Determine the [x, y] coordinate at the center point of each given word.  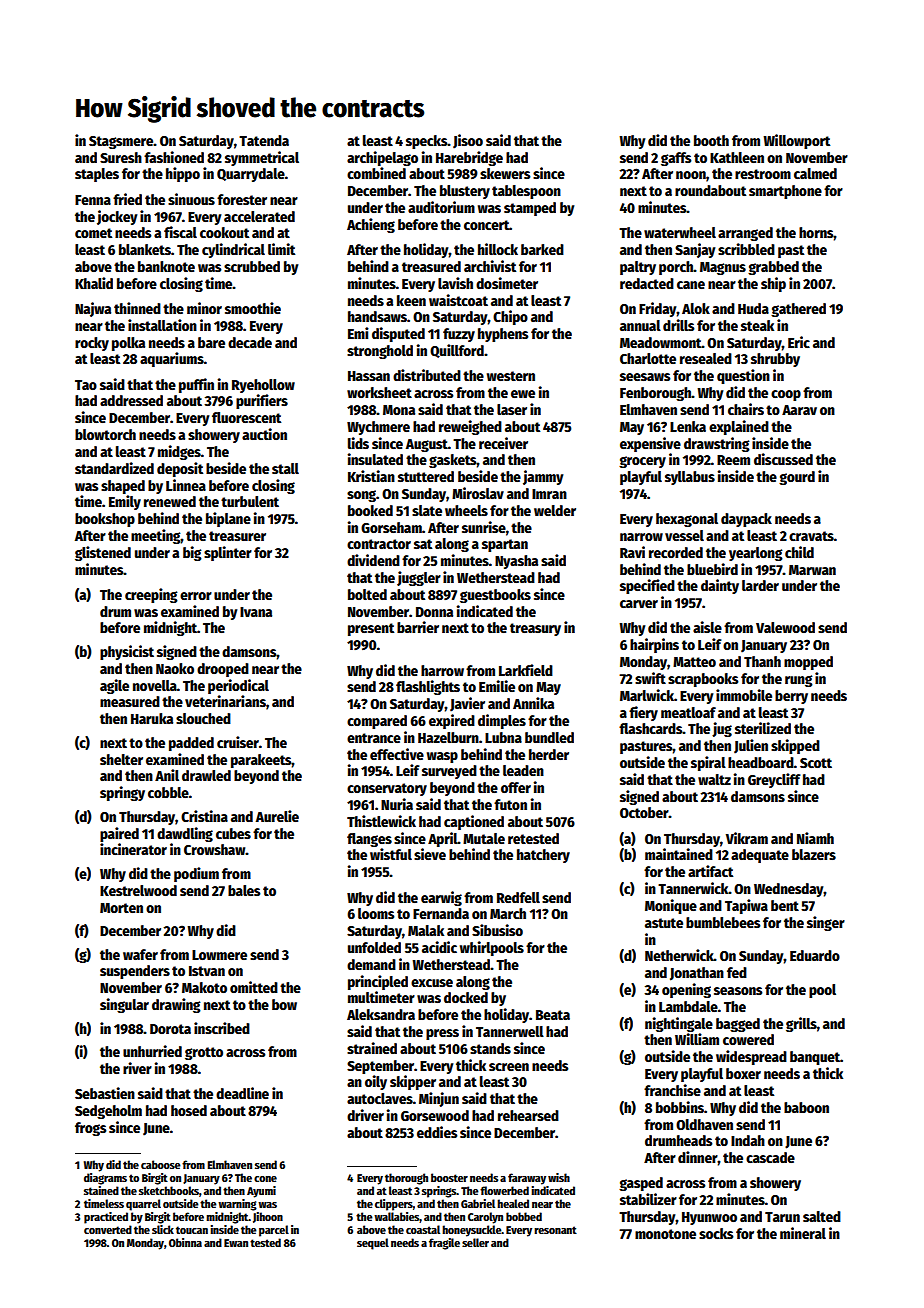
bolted [367, 594]
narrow [641, 537]
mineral [803, 1233]
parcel [274, 1231]
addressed [131, 400]
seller [475, 1242]
